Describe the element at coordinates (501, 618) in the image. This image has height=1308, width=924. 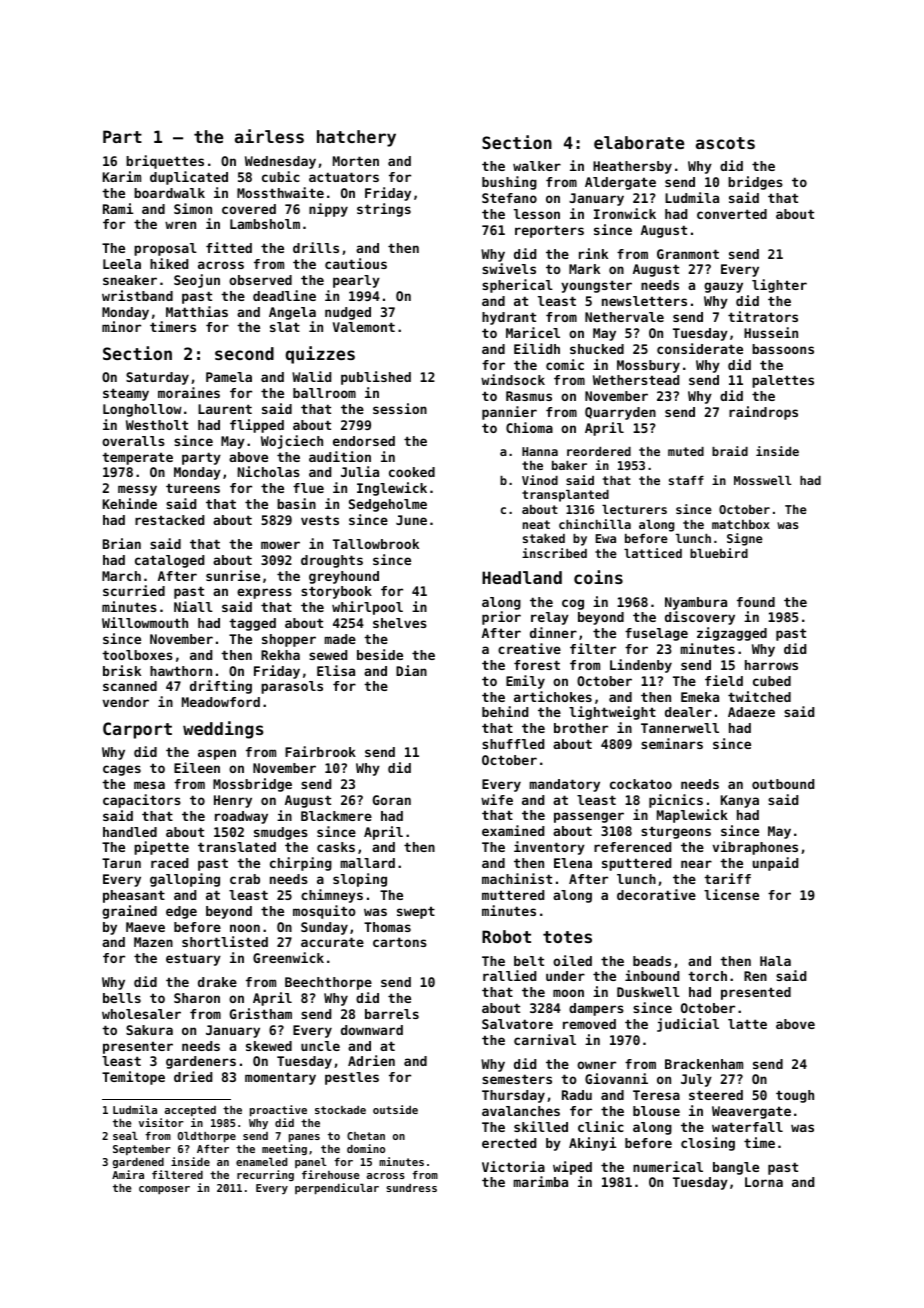
I see `prior` at that location.
